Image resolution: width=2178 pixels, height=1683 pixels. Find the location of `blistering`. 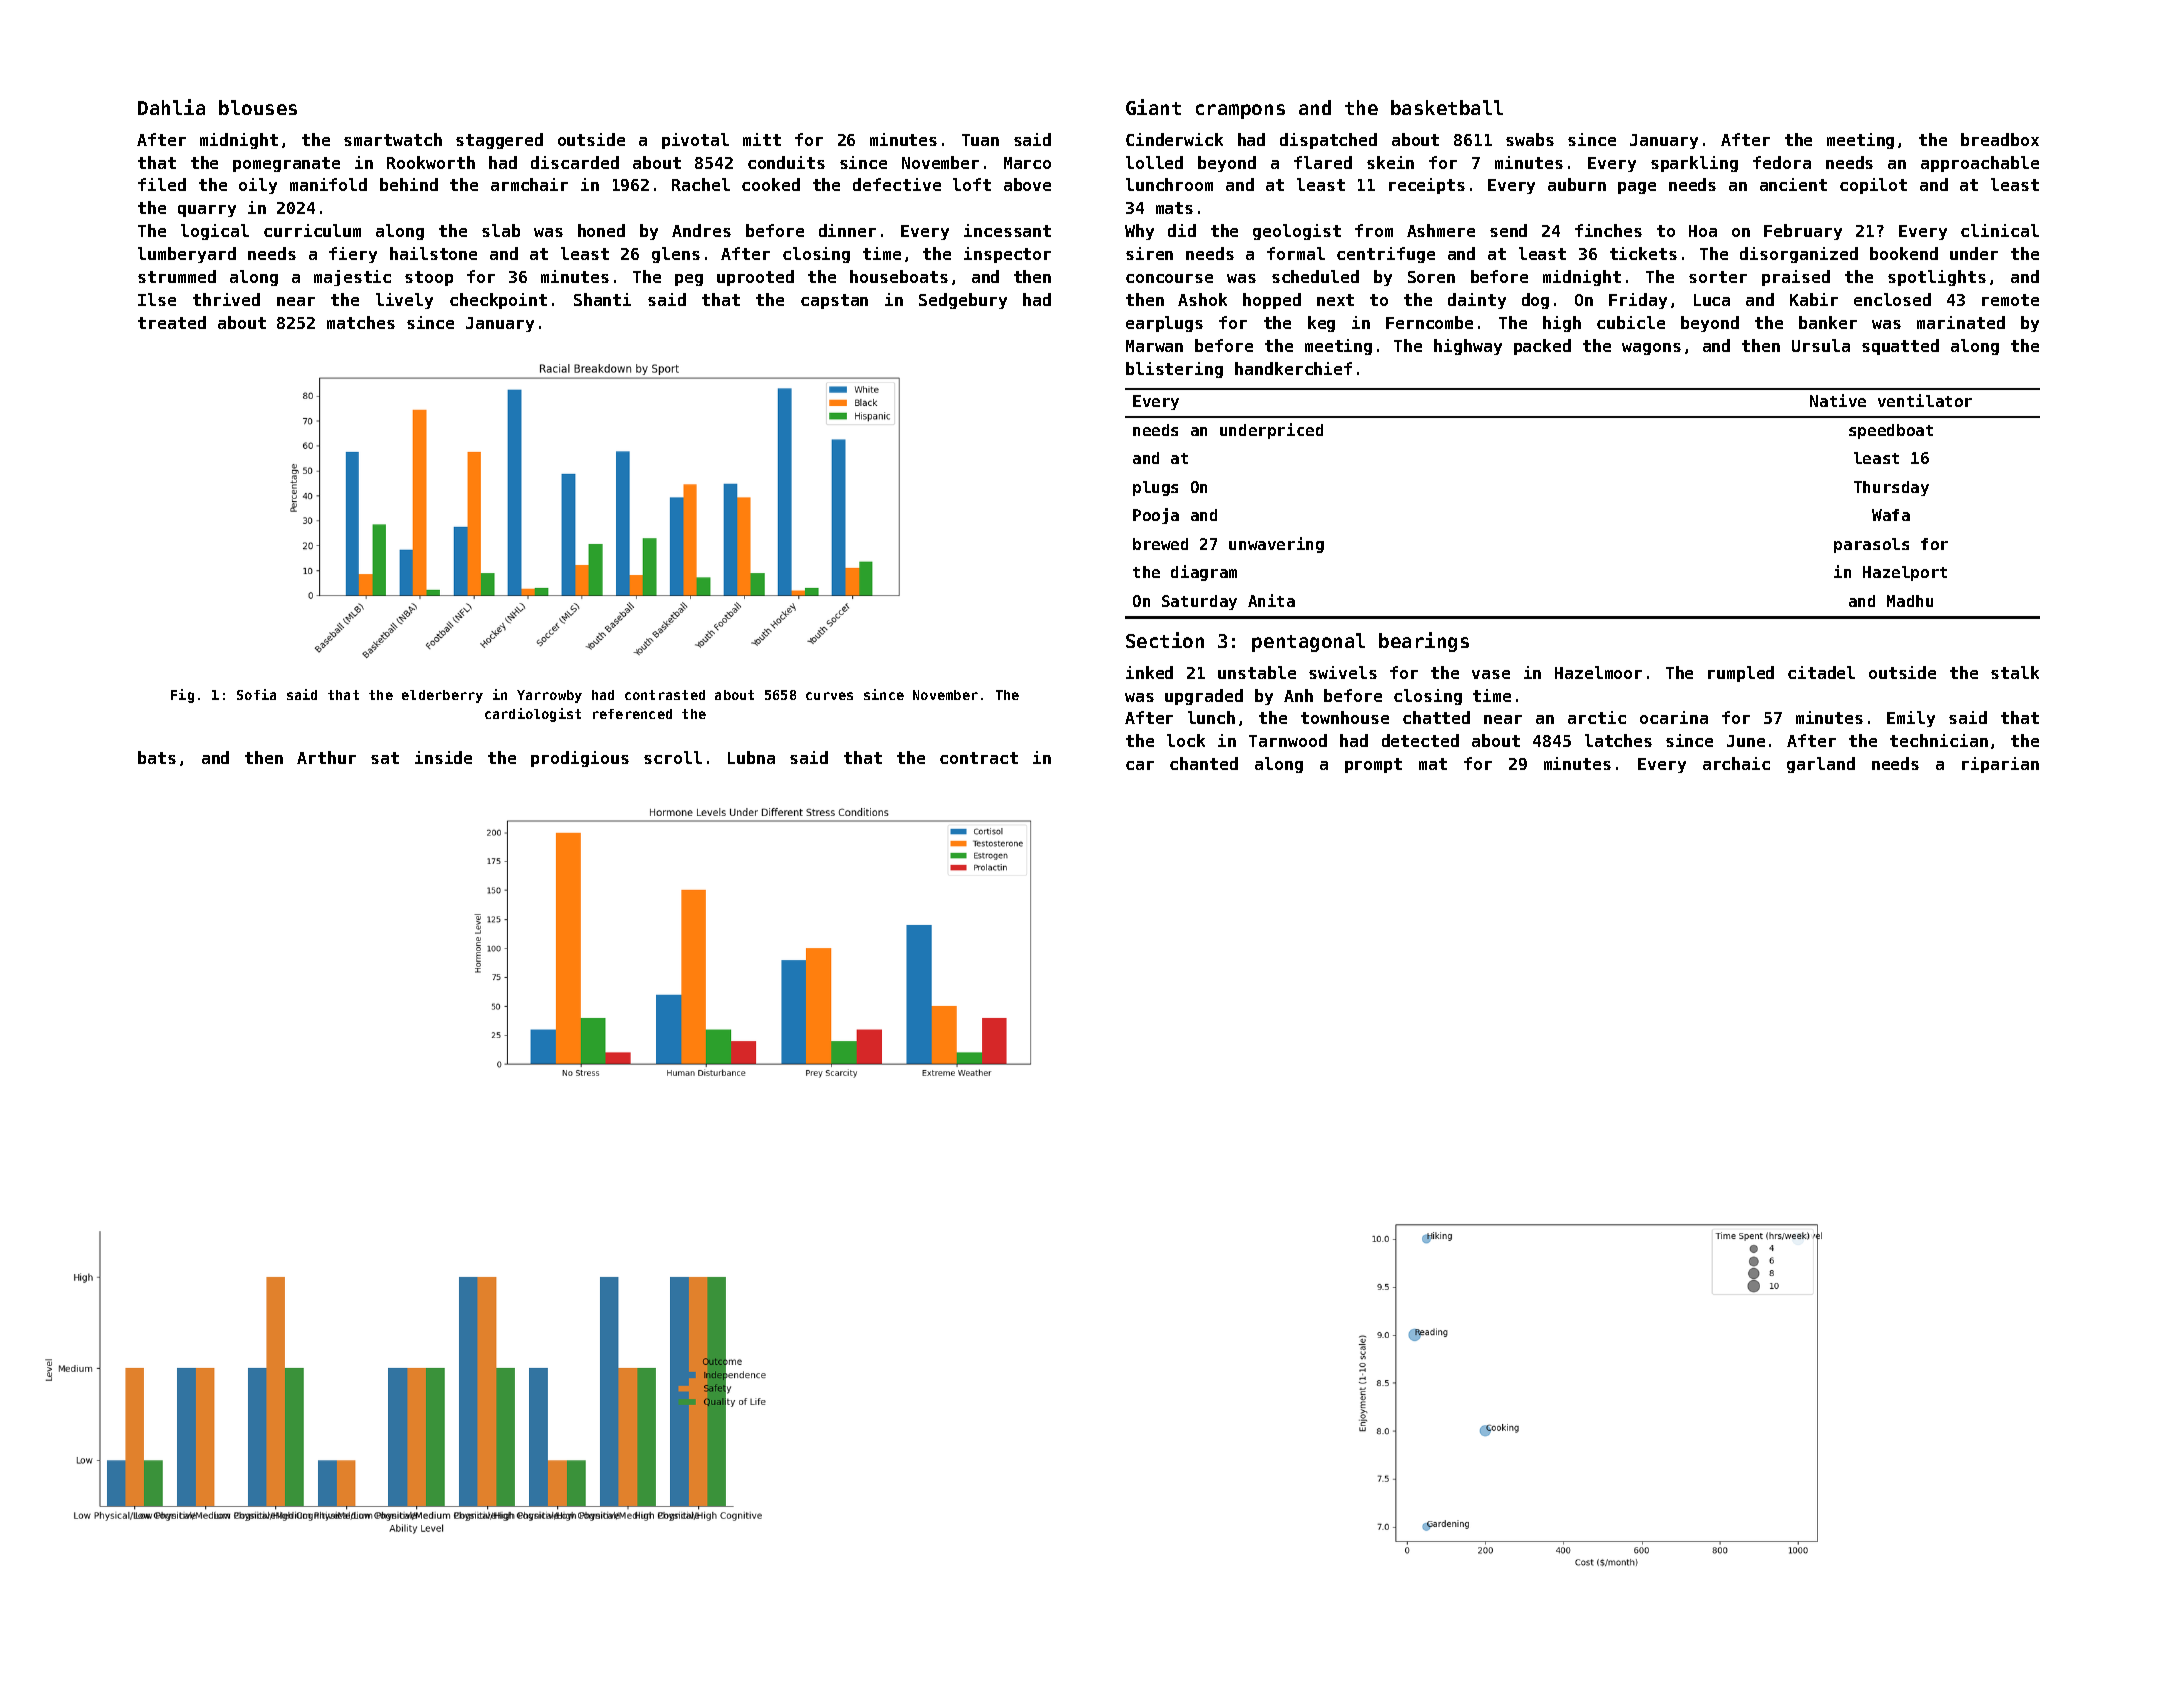

blistering is located at coordinates (1174, 370).
